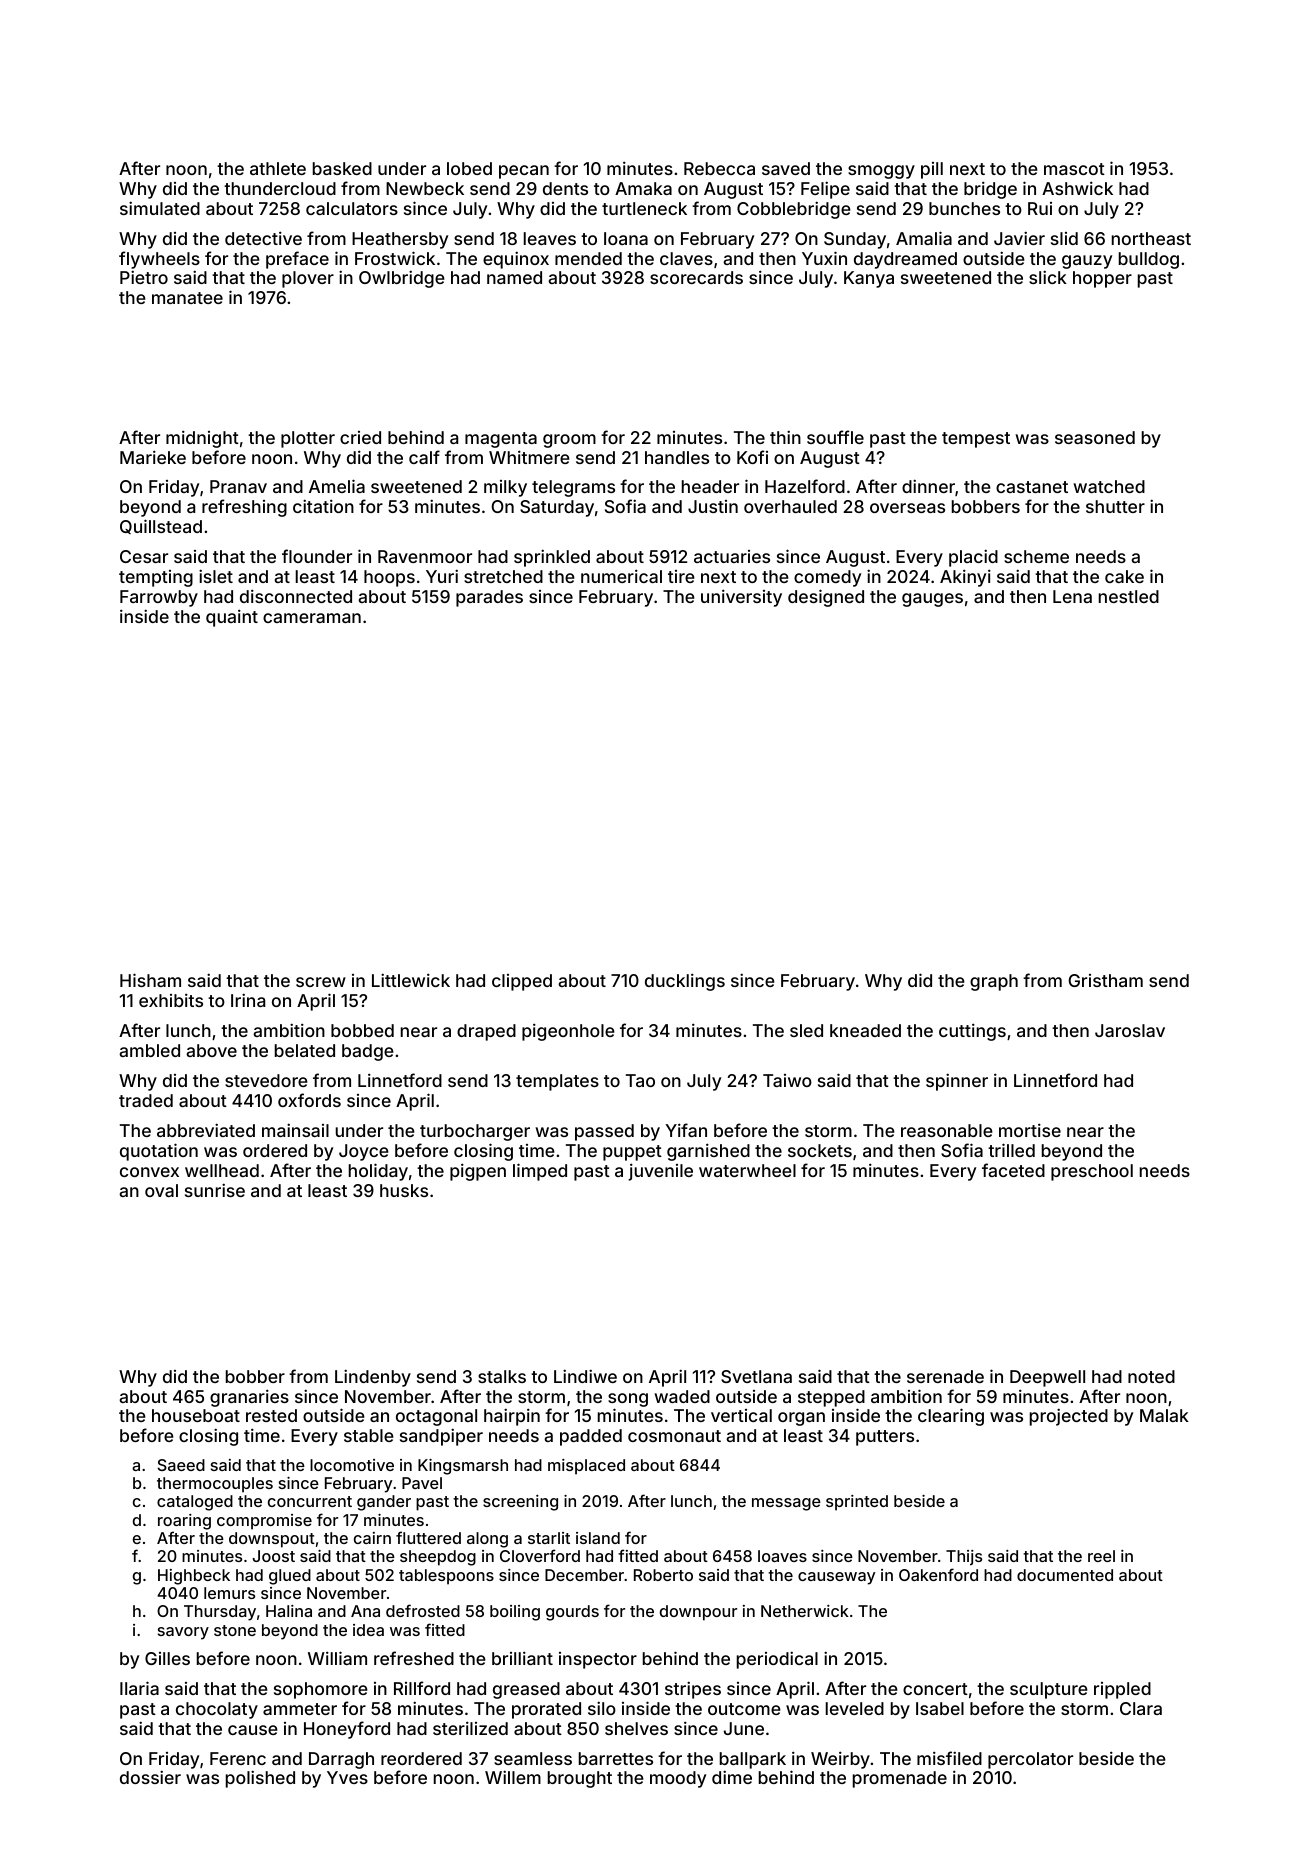  Describe the element at coordinates (686, 258) in the screenshot. I see `claves` at that location.
